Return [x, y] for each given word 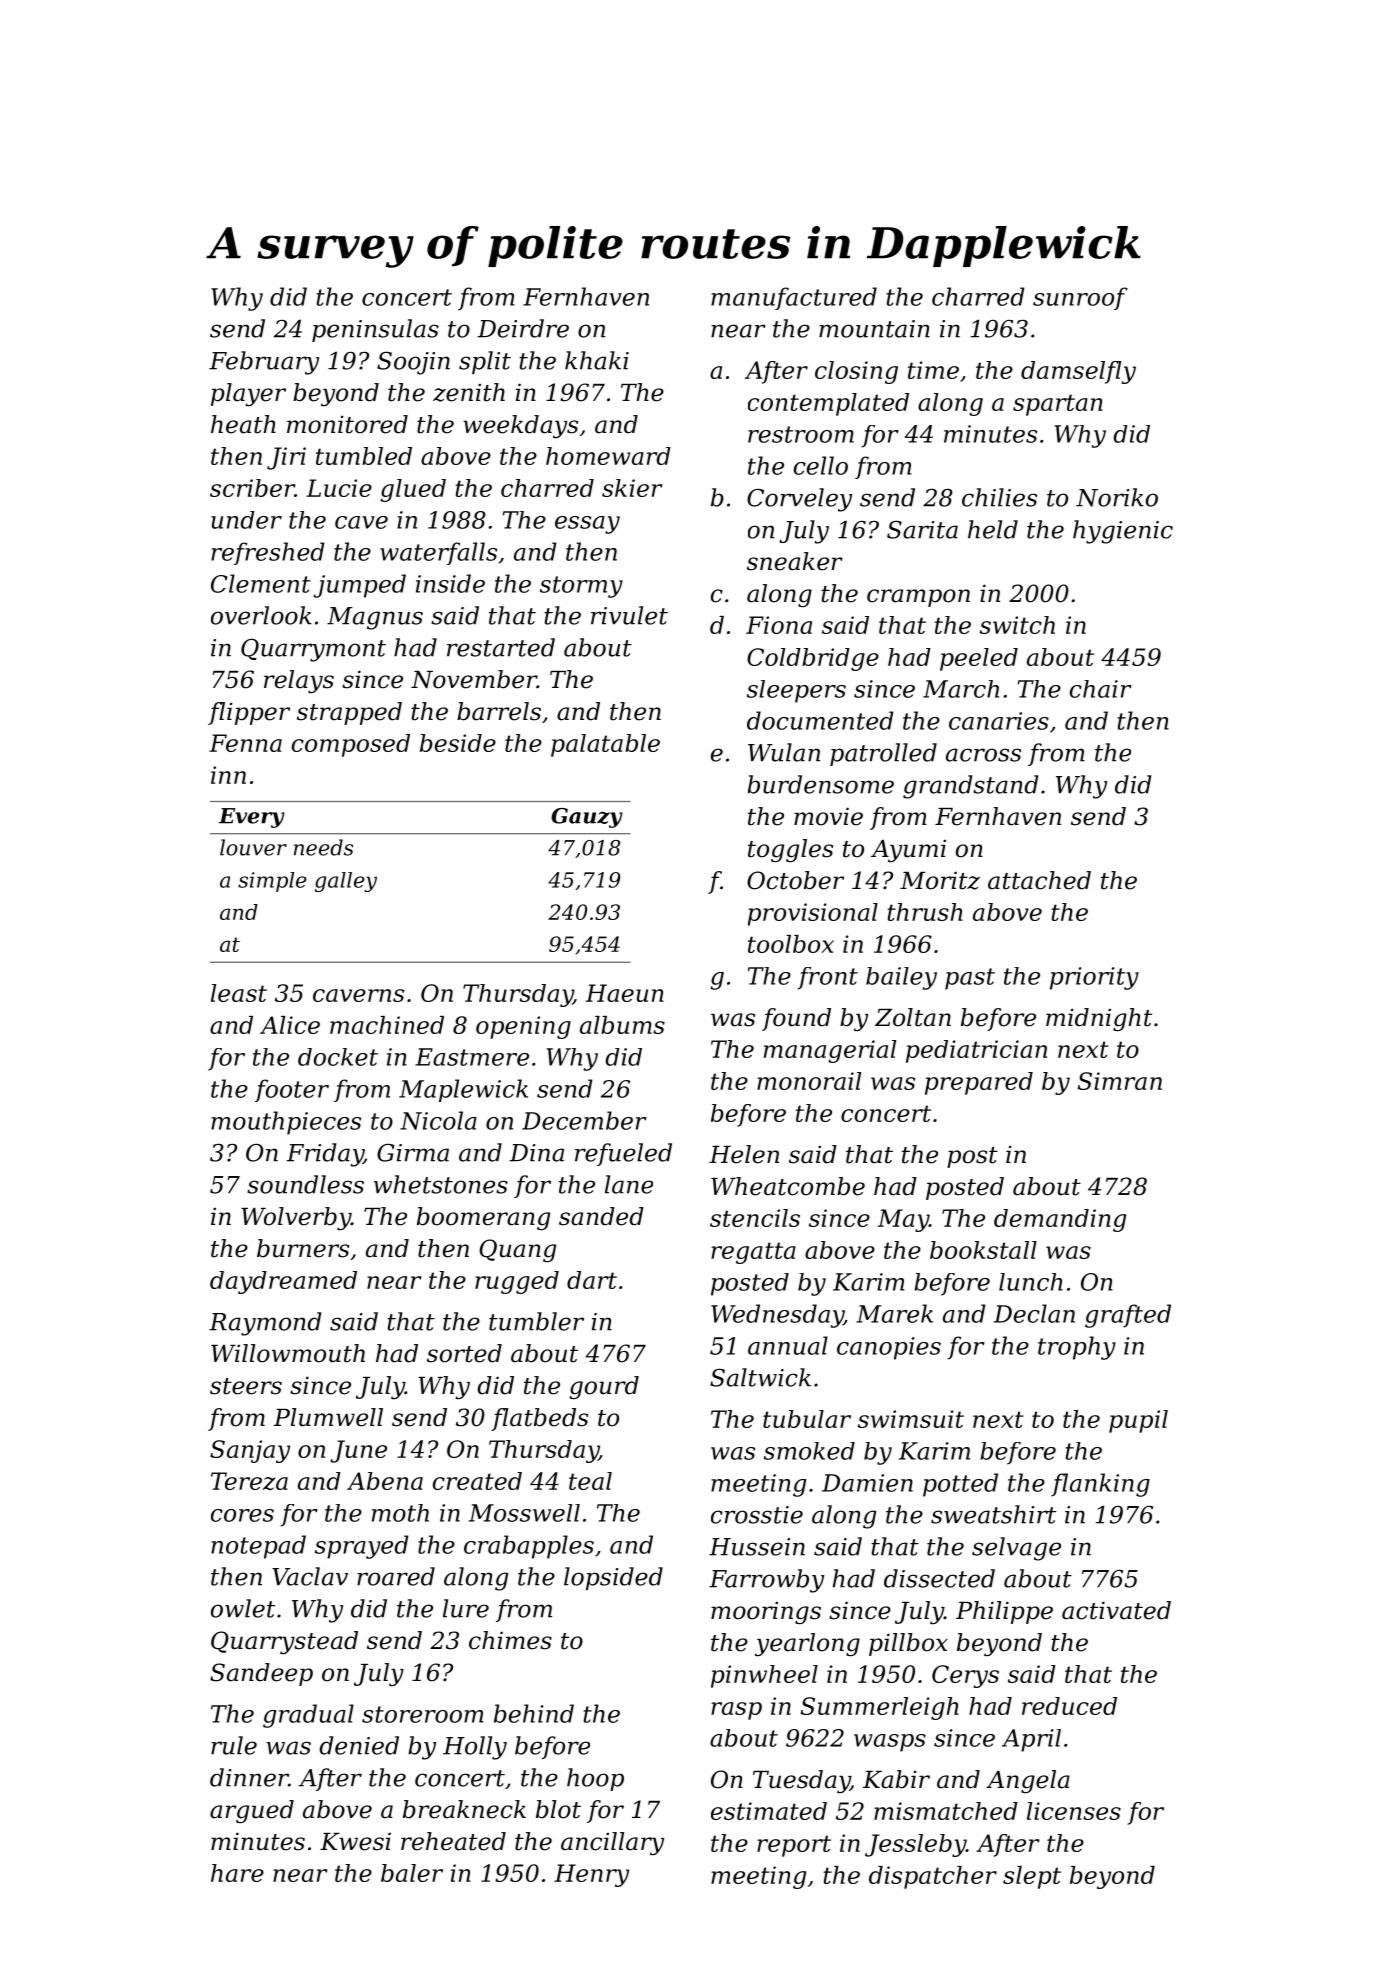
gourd [604, 1387]
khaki [597, 360]
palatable [605, 745]
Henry [591, 1875]
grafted [1128, 1316]
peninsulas [375, 330]
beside [458, 743]
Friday [325, 1155]
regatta [753, 1253]
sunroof [1080, 298]
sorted [464, 1353]
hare [237, 1873]
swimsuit [911, 1419]
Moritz [940, 880]
